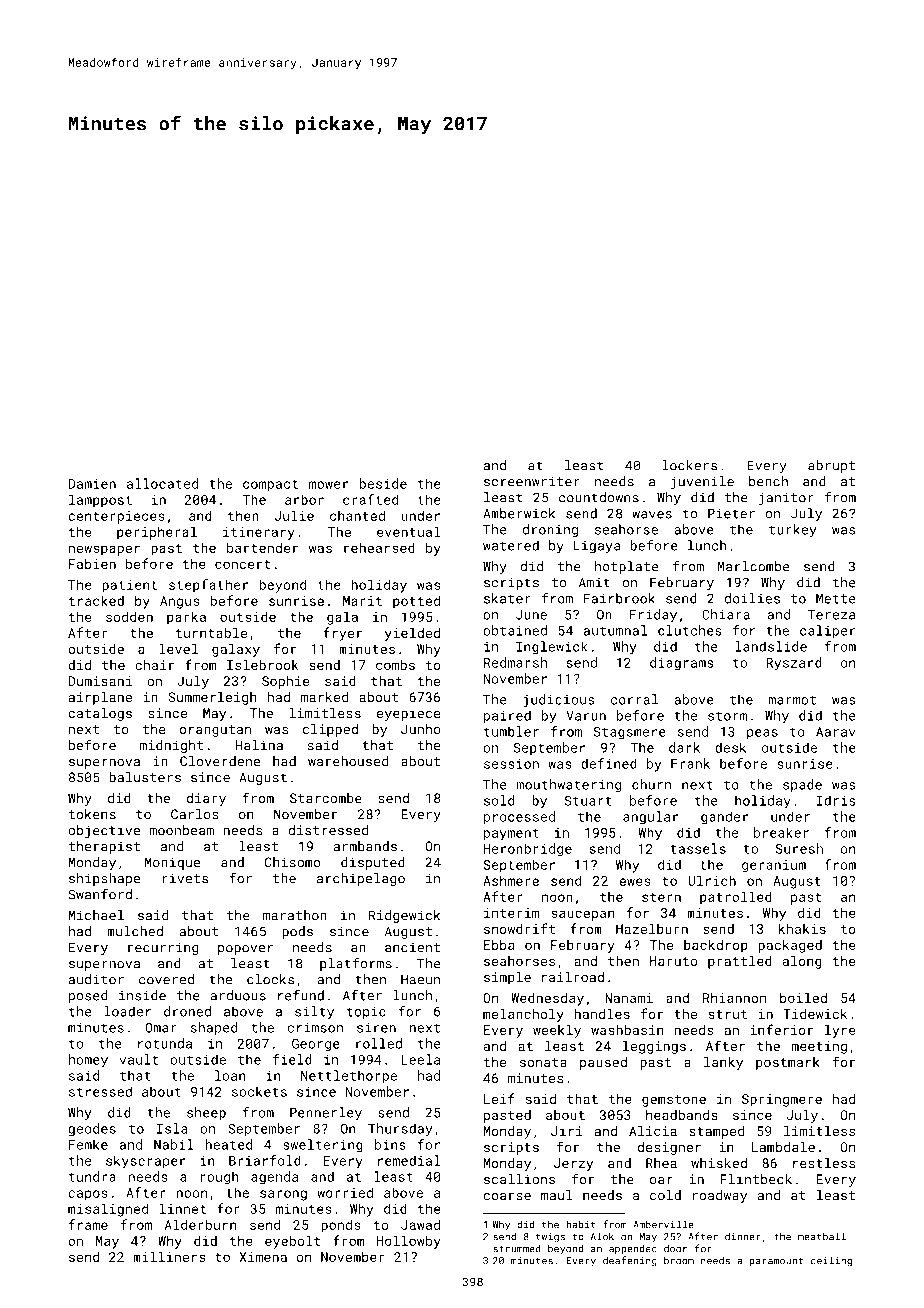 The image size is (924, 1308). I want to click on waves, so click(652, 515).
